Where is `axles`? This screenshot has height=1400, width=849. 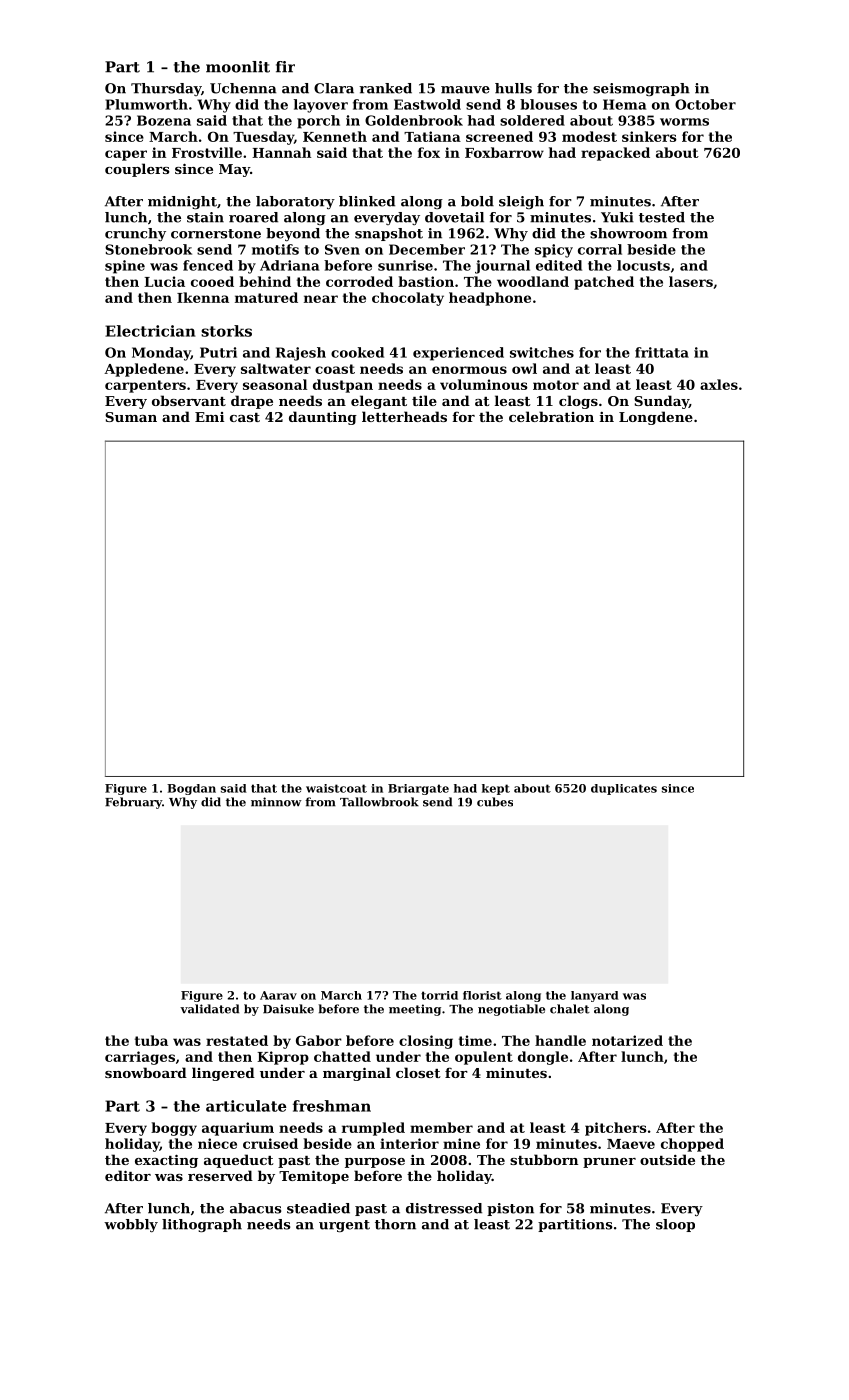
axles is located at coordinates (719, 384).
